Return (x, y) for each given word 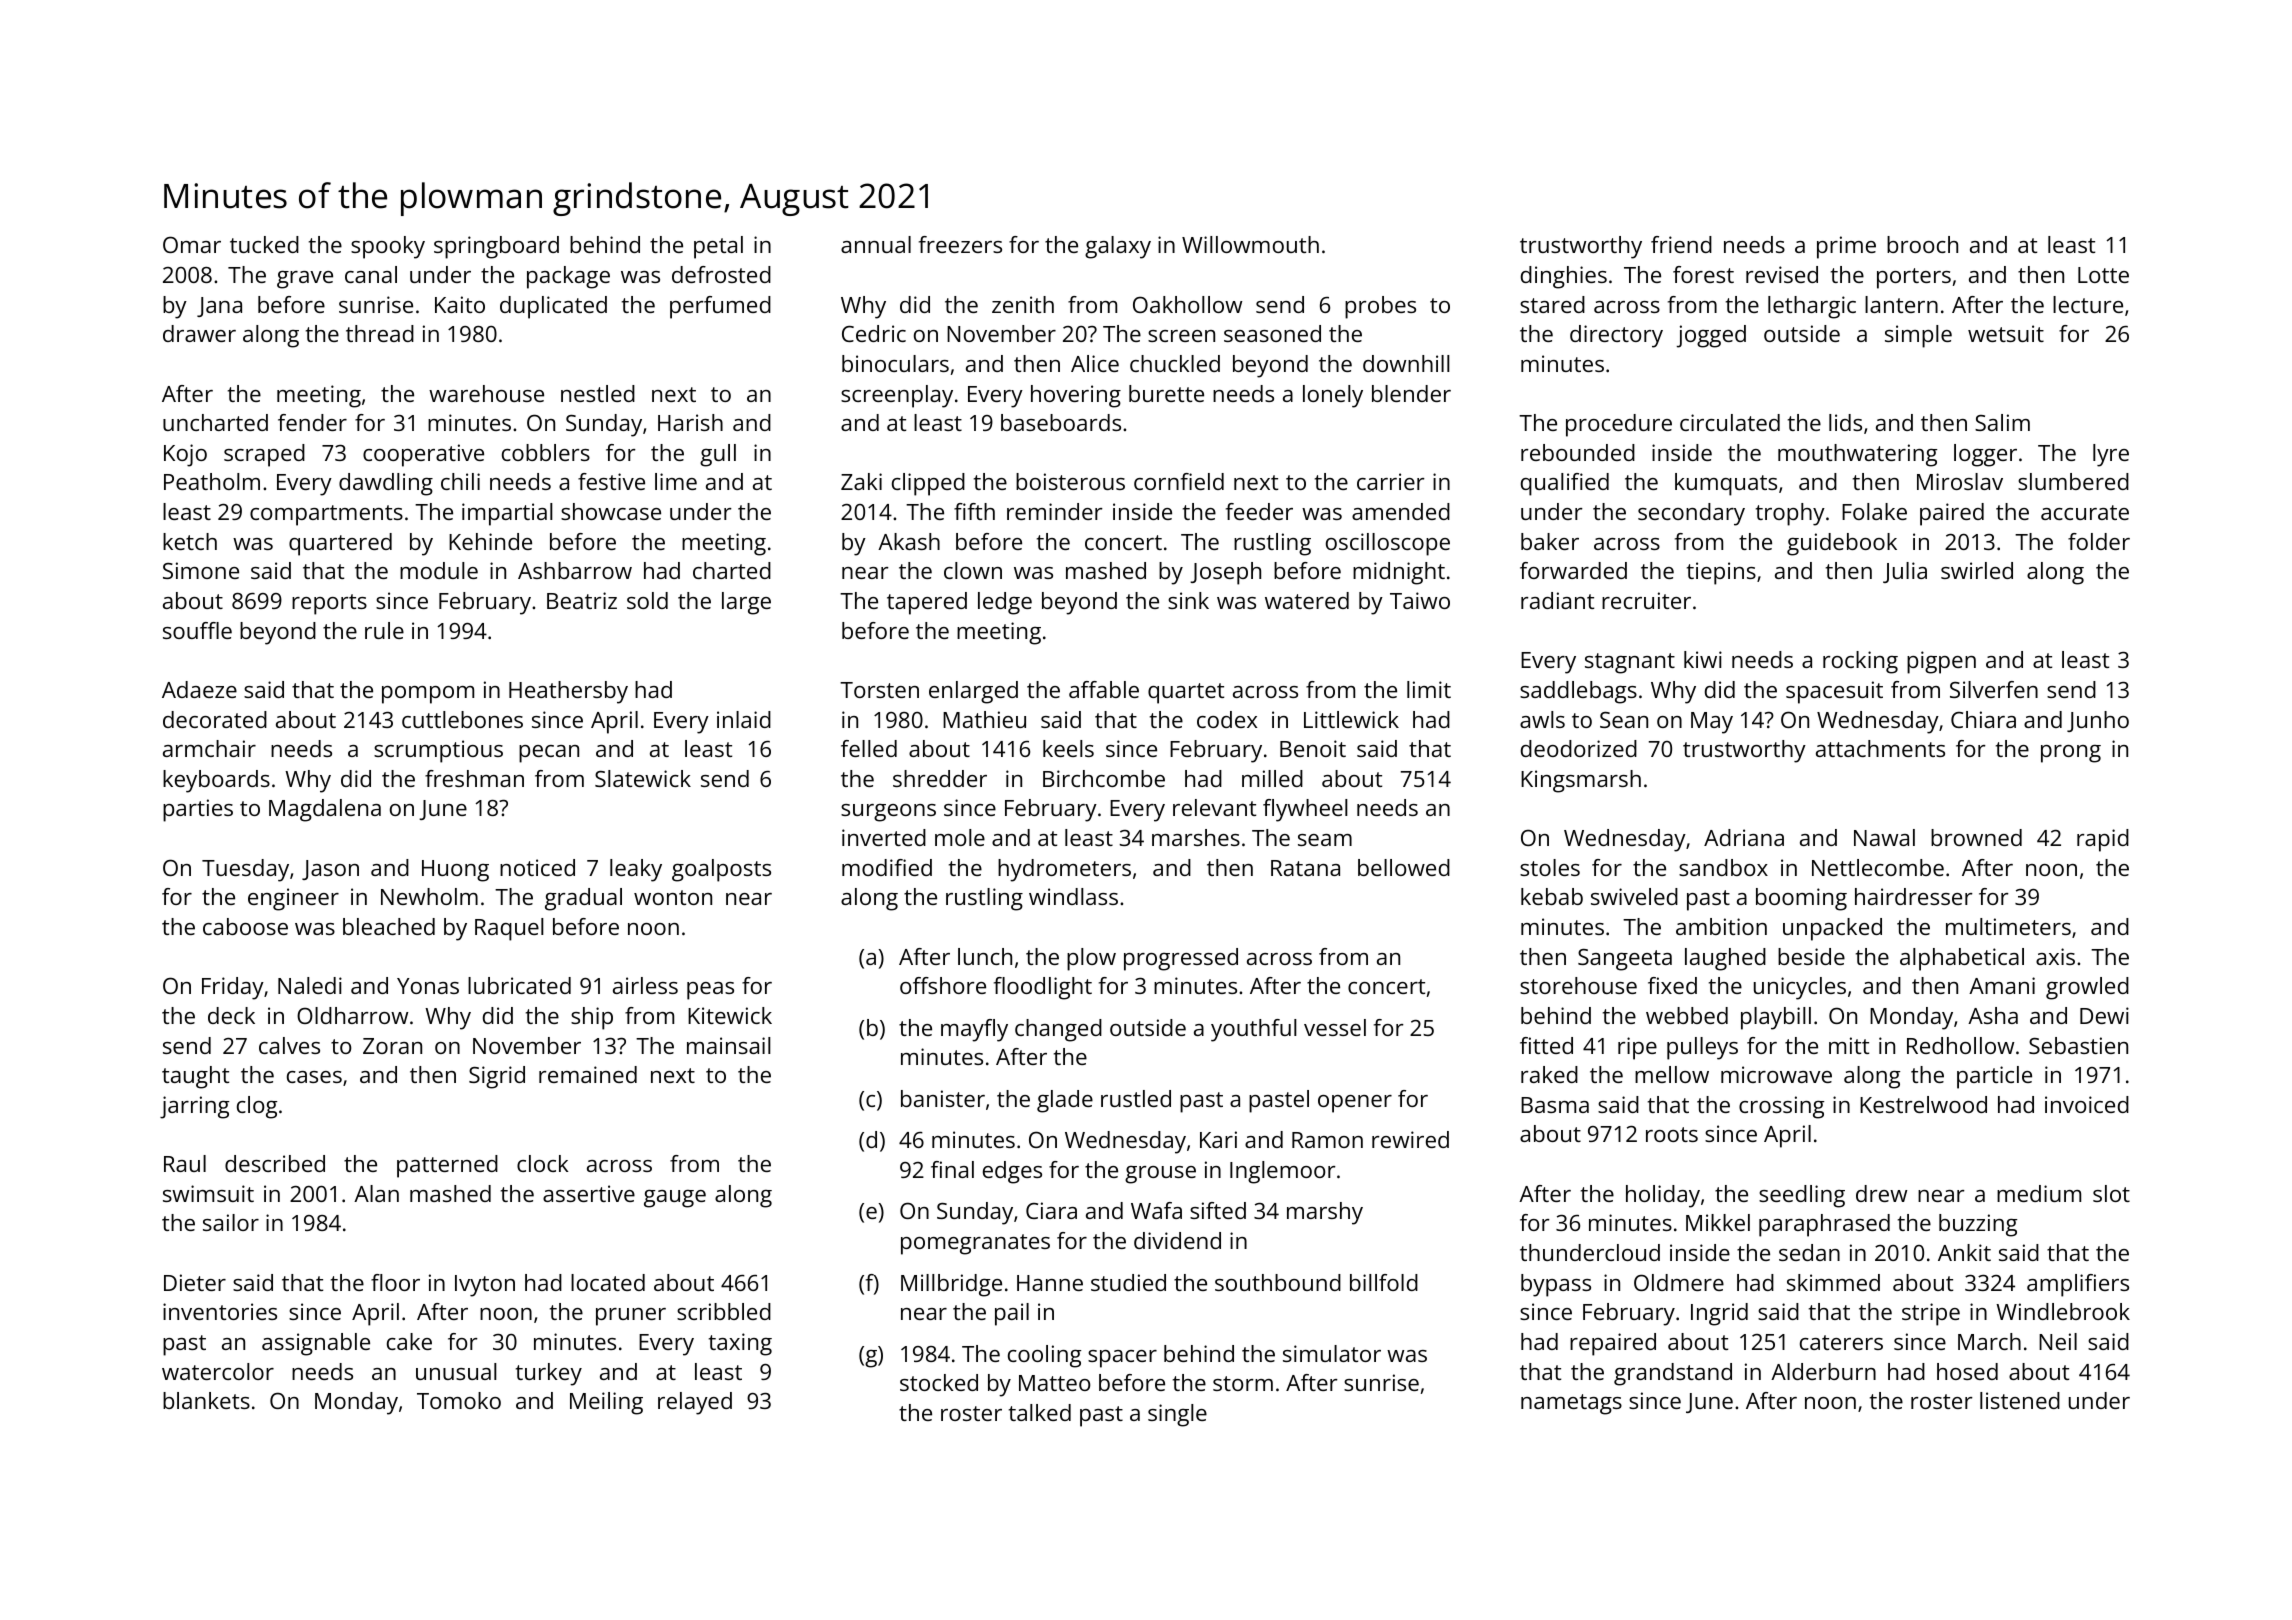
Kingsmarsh (1581, 781)
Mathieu (984, 719)
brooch (1922, 244)
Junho (2098, 721)
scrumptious (438, 751)
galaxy (1118, 247)
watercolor (218, 1371)
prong (2071, 754)
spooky (388, 247)
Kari (1218, 1139)
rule (384, 630)
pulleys (1702, 1048)
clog (257, 1107)
